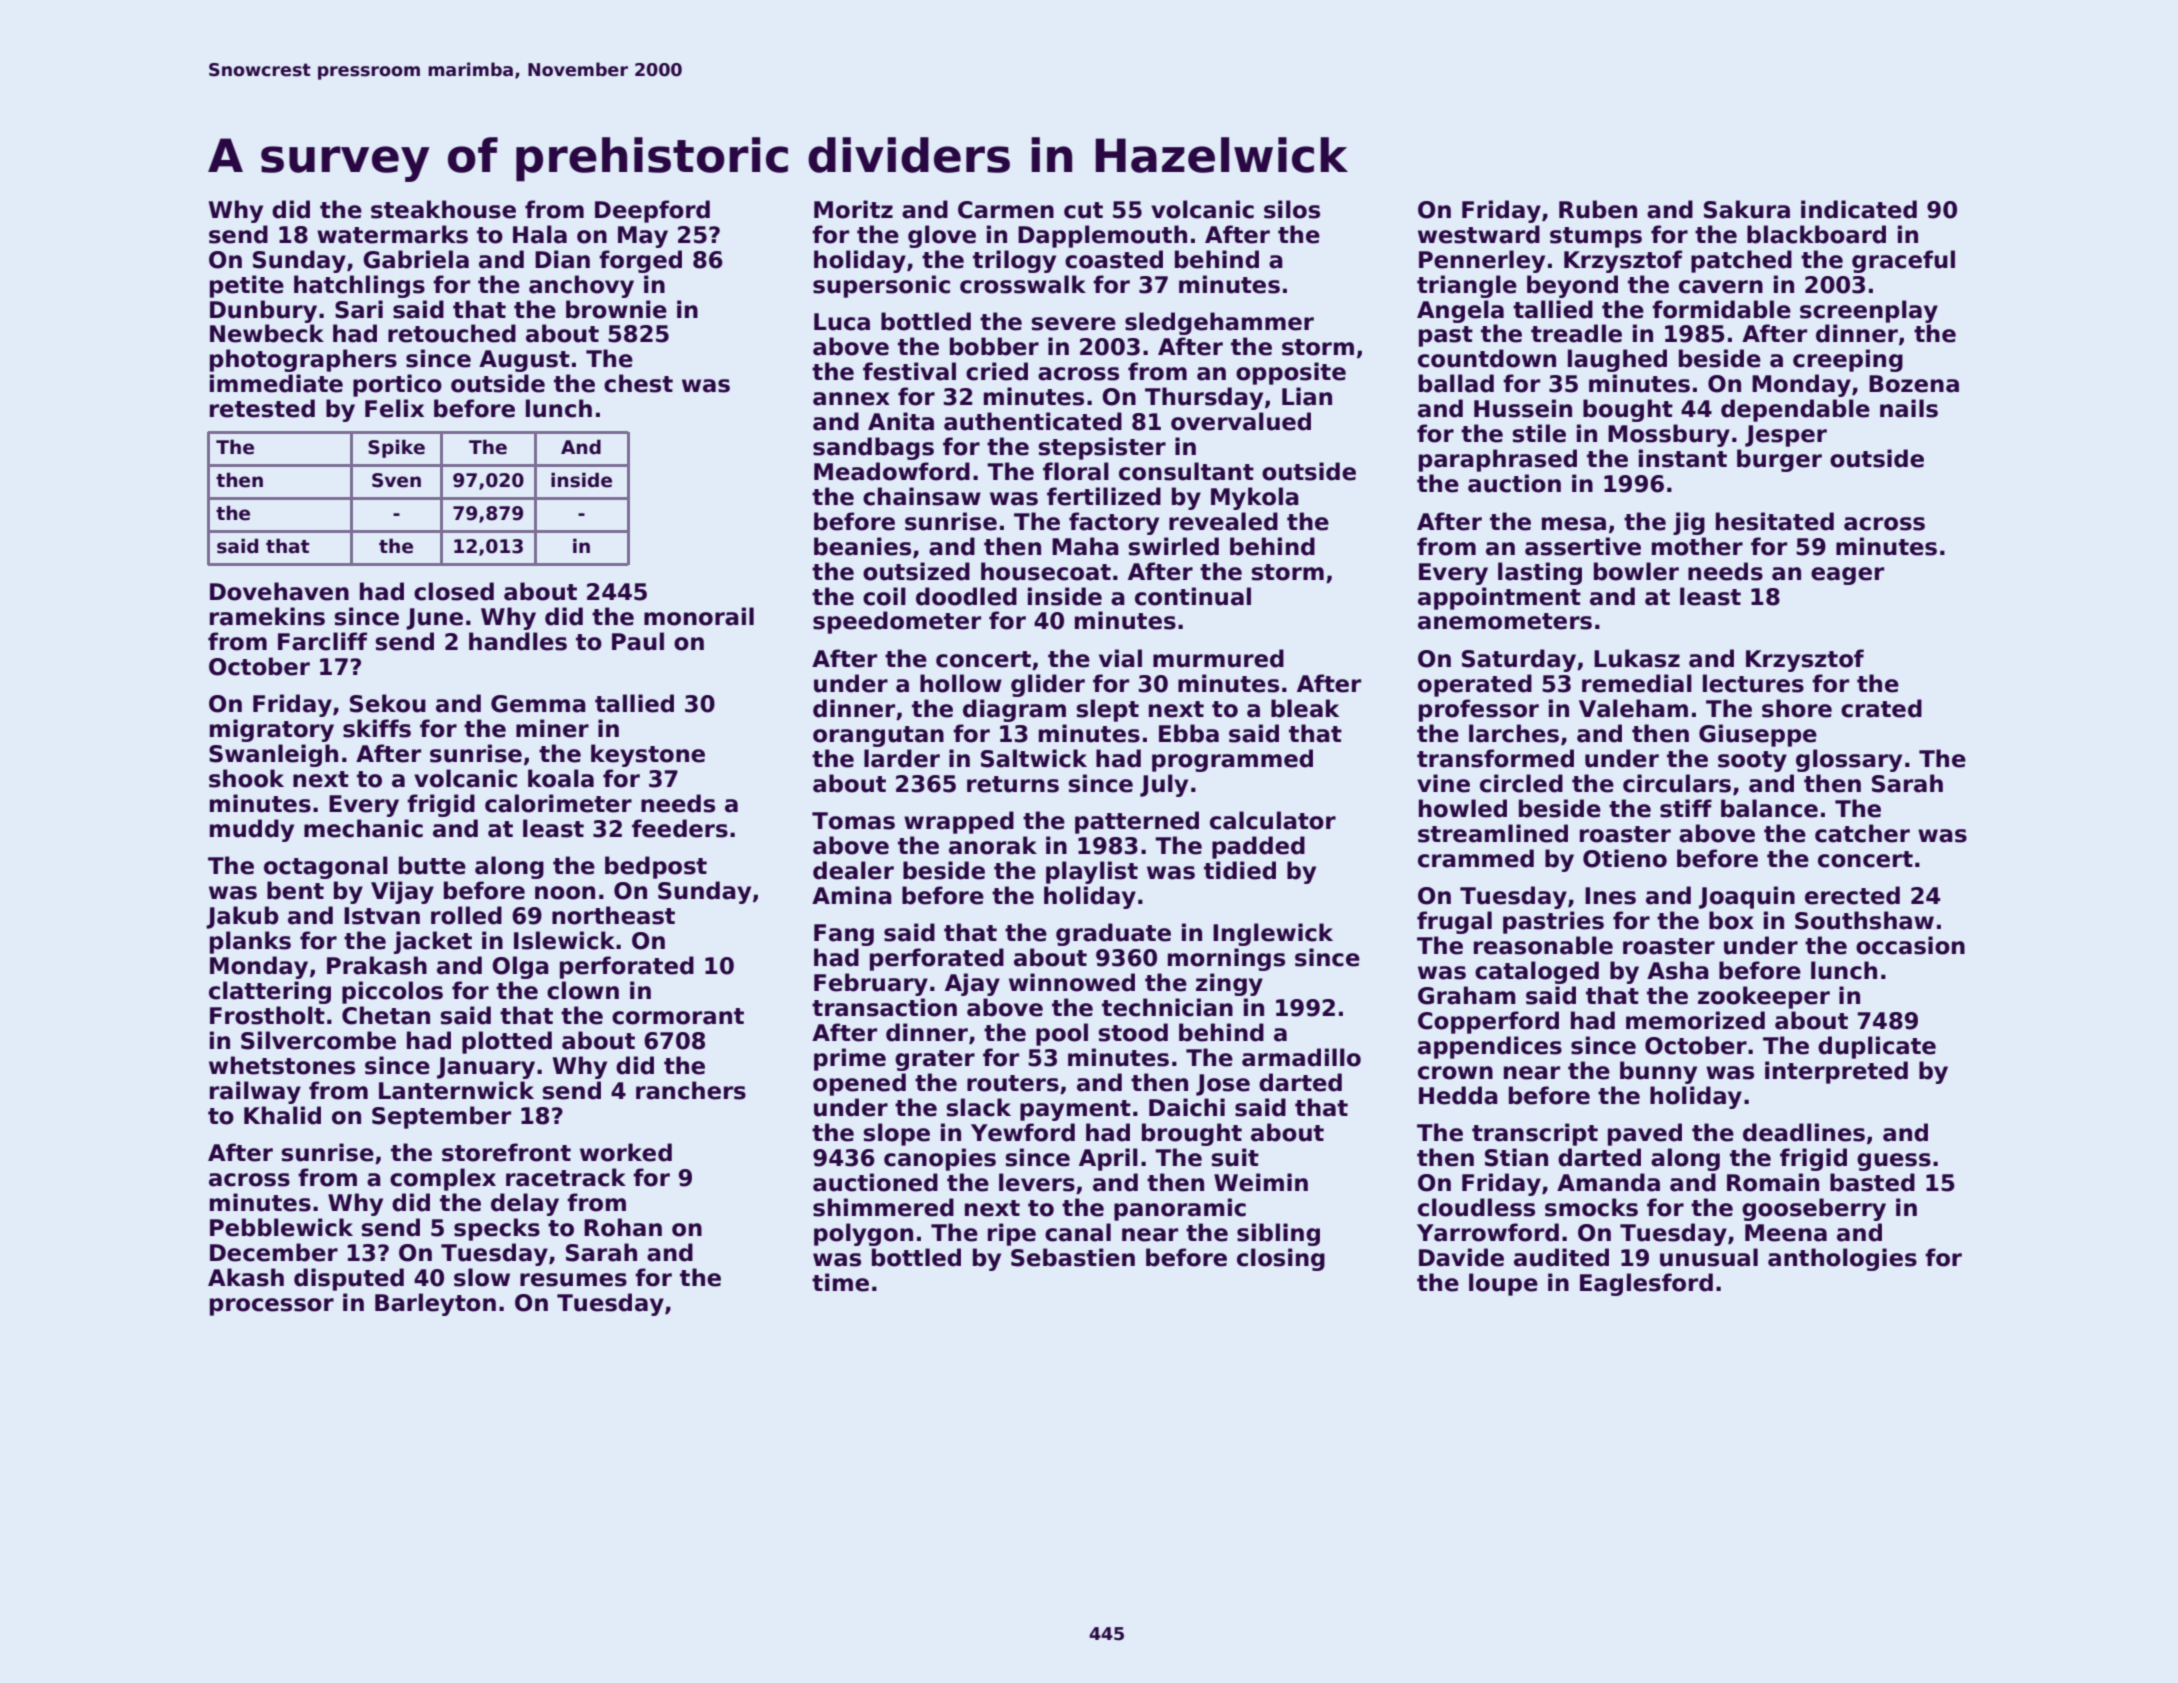 The width and height of the page is (2178, 1683). I want to click on July, so click(1164, 785).
